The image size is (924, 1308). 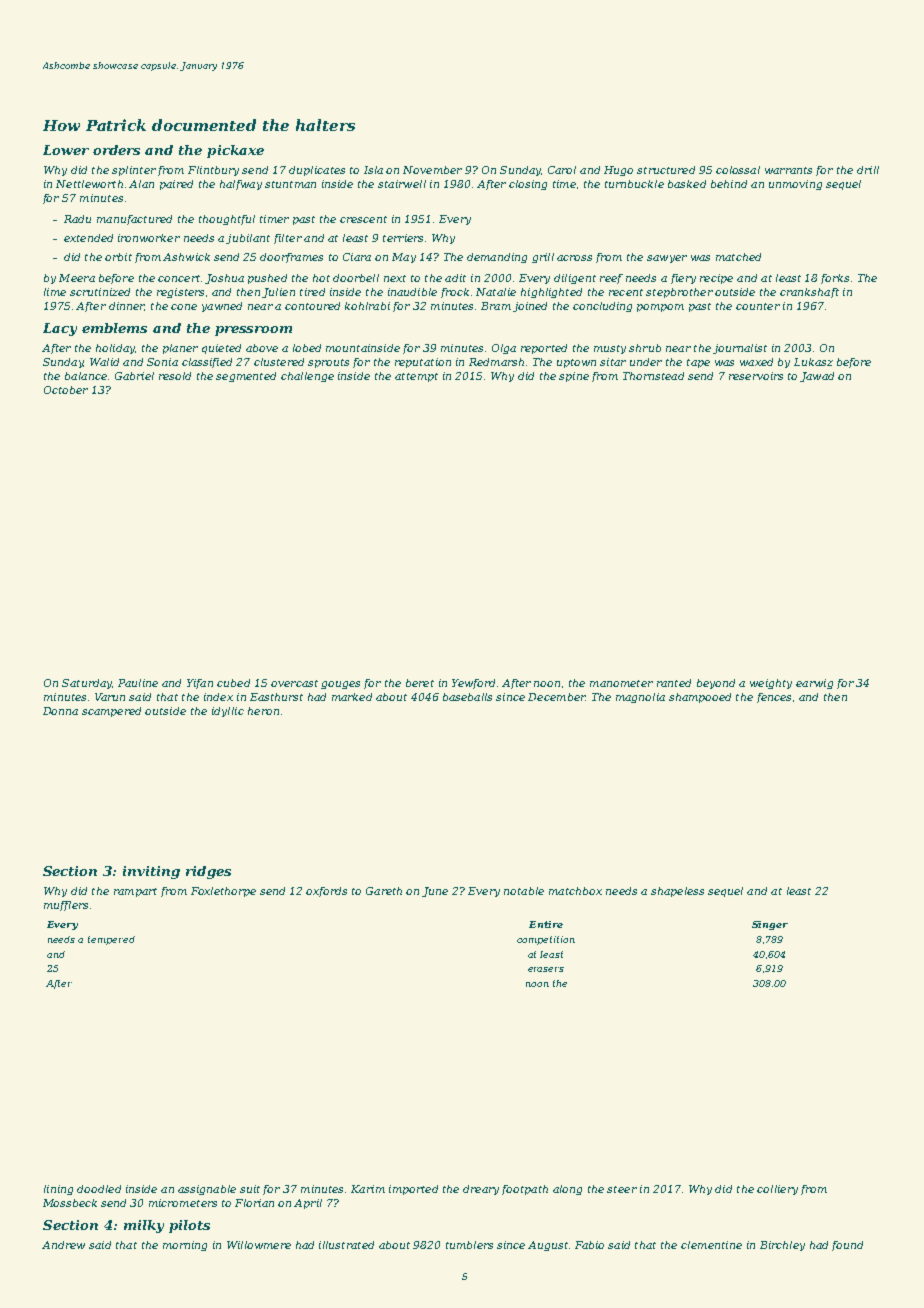 I want to click on Karim, so click(x=368, y=1189).
